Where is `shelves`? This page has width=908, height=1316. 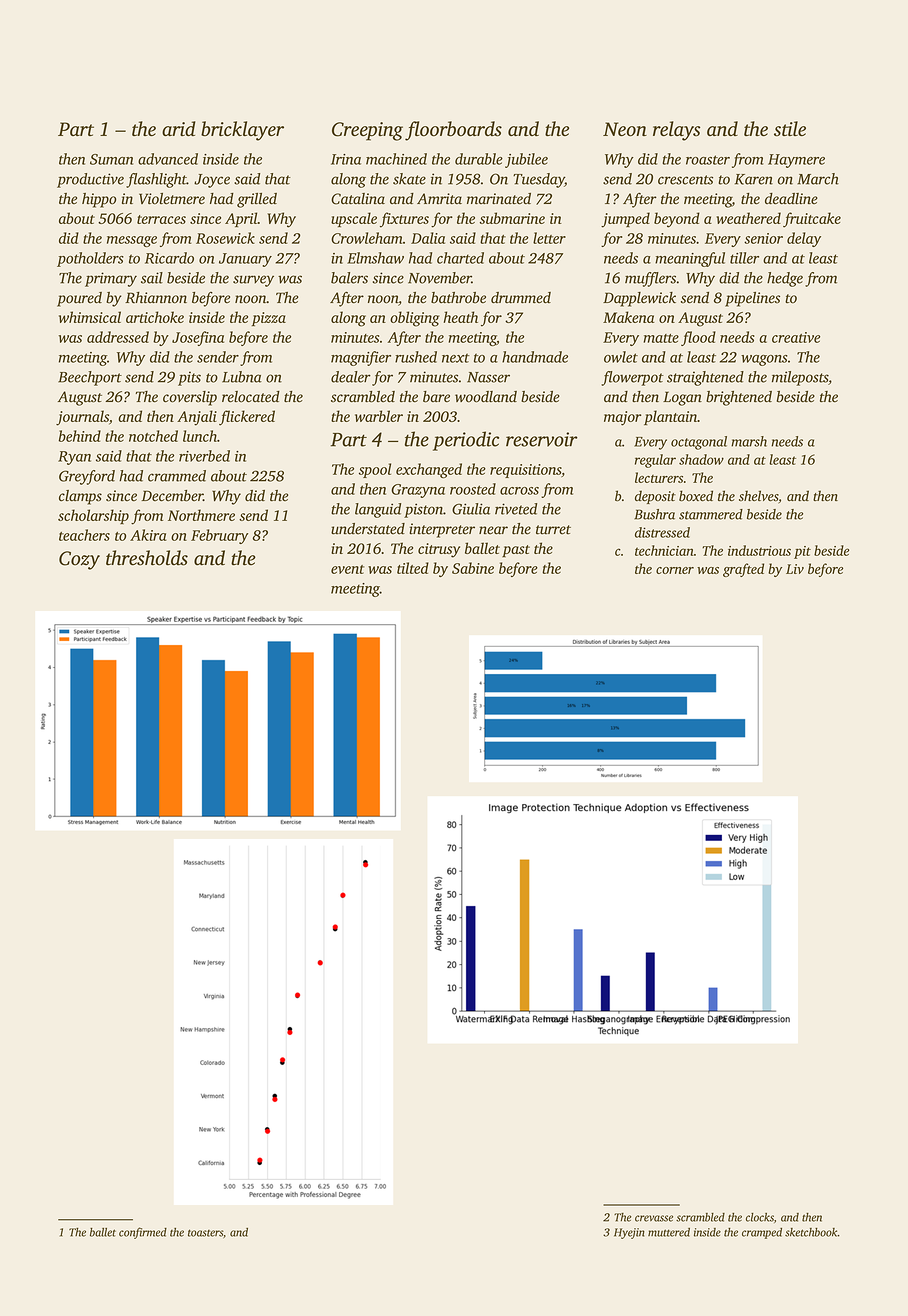
shelves is located at coordinates (758, 496).
